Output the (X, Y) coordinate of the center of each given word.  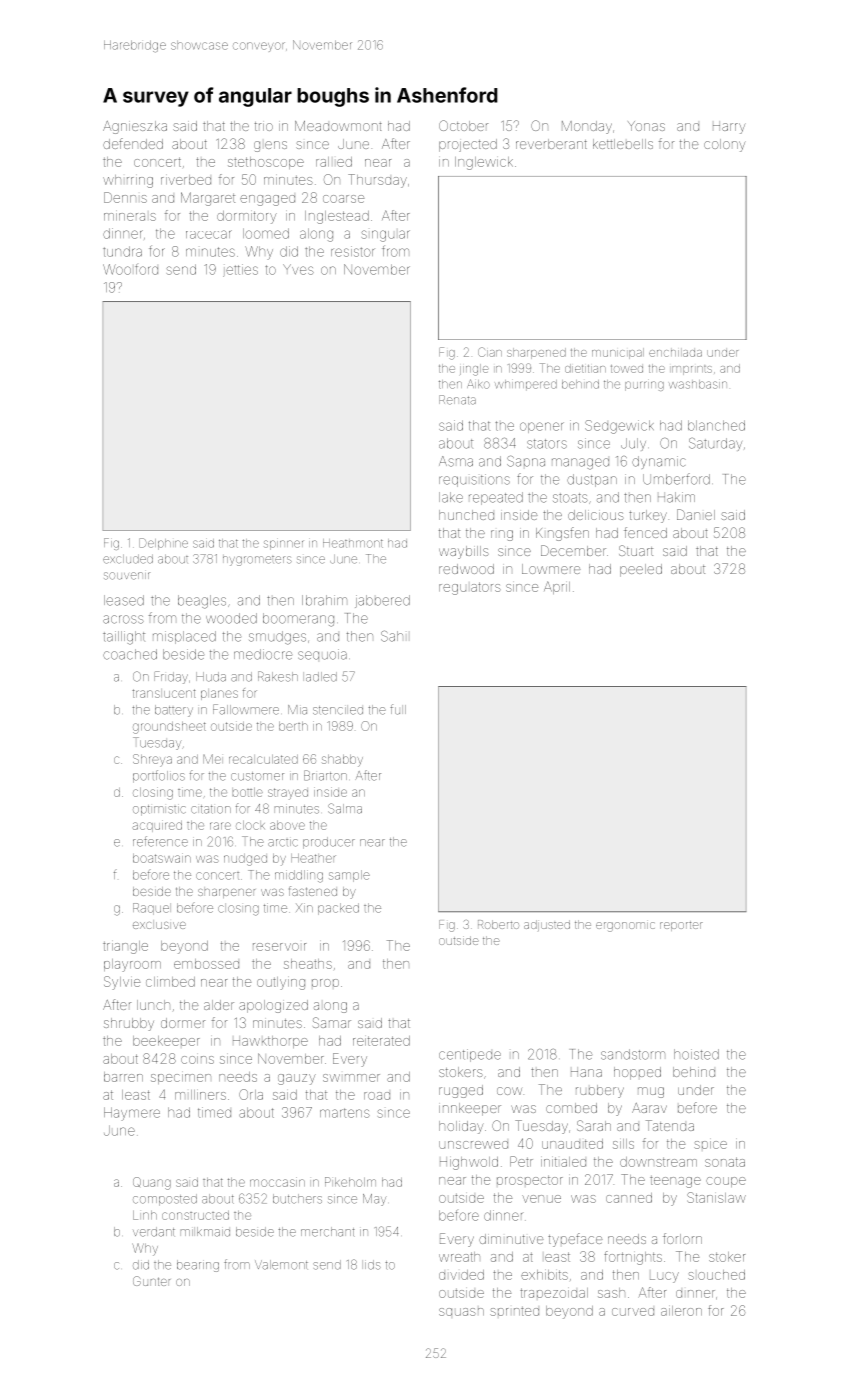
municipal (618, 353)
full (398, 709)
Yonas (646, 126)
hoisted (696, 1054)
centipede (470, 1055)
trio (264, 126)
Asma (456, 461)
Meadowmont (338, 126)
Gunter (151, 1281)
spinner (283, 545)
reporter (681, 926)
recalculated (263, 759)
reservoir (279, 947)
